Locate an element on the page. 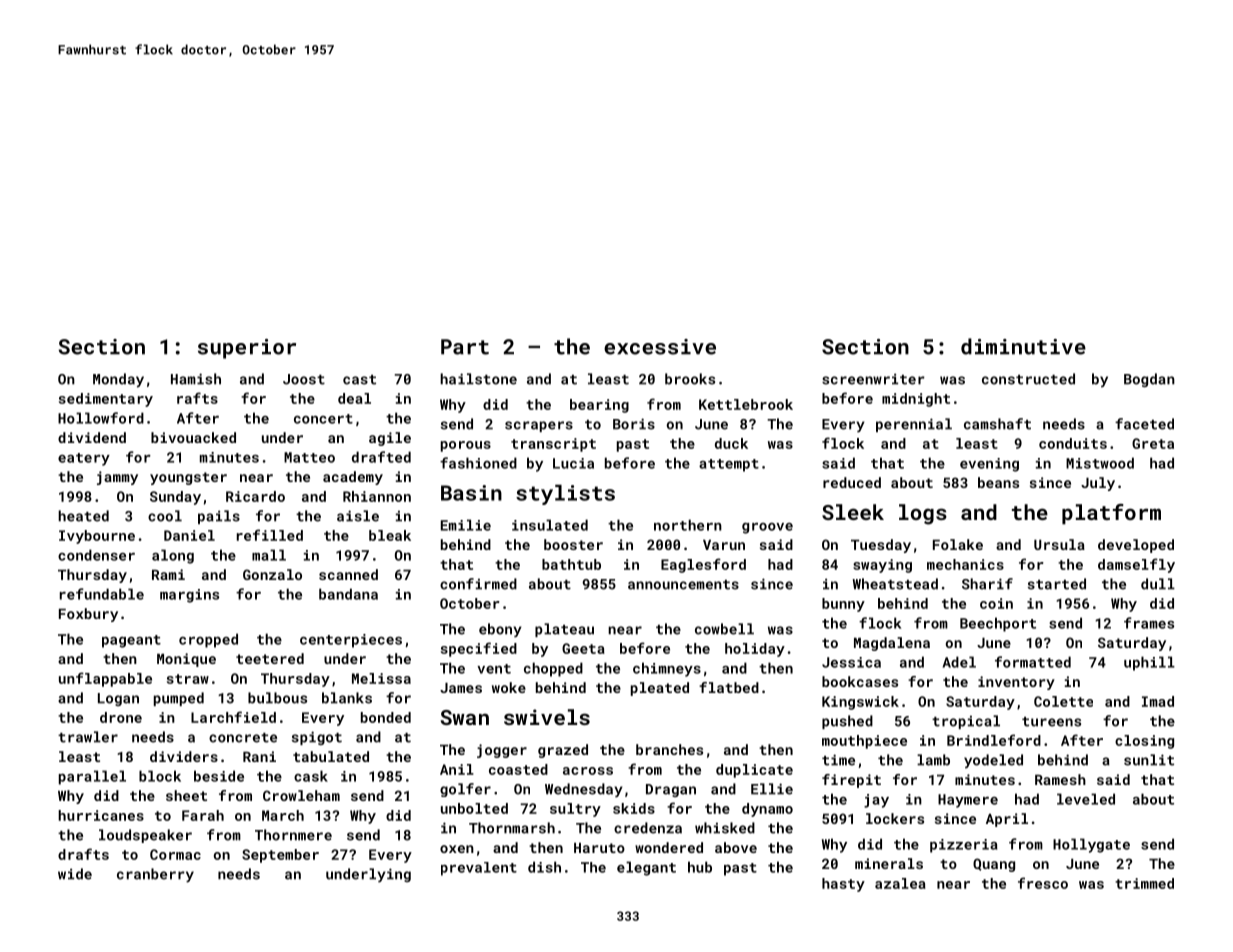 This document has width=1233, height=952. duplicate is located at coordinates (754, 771).
